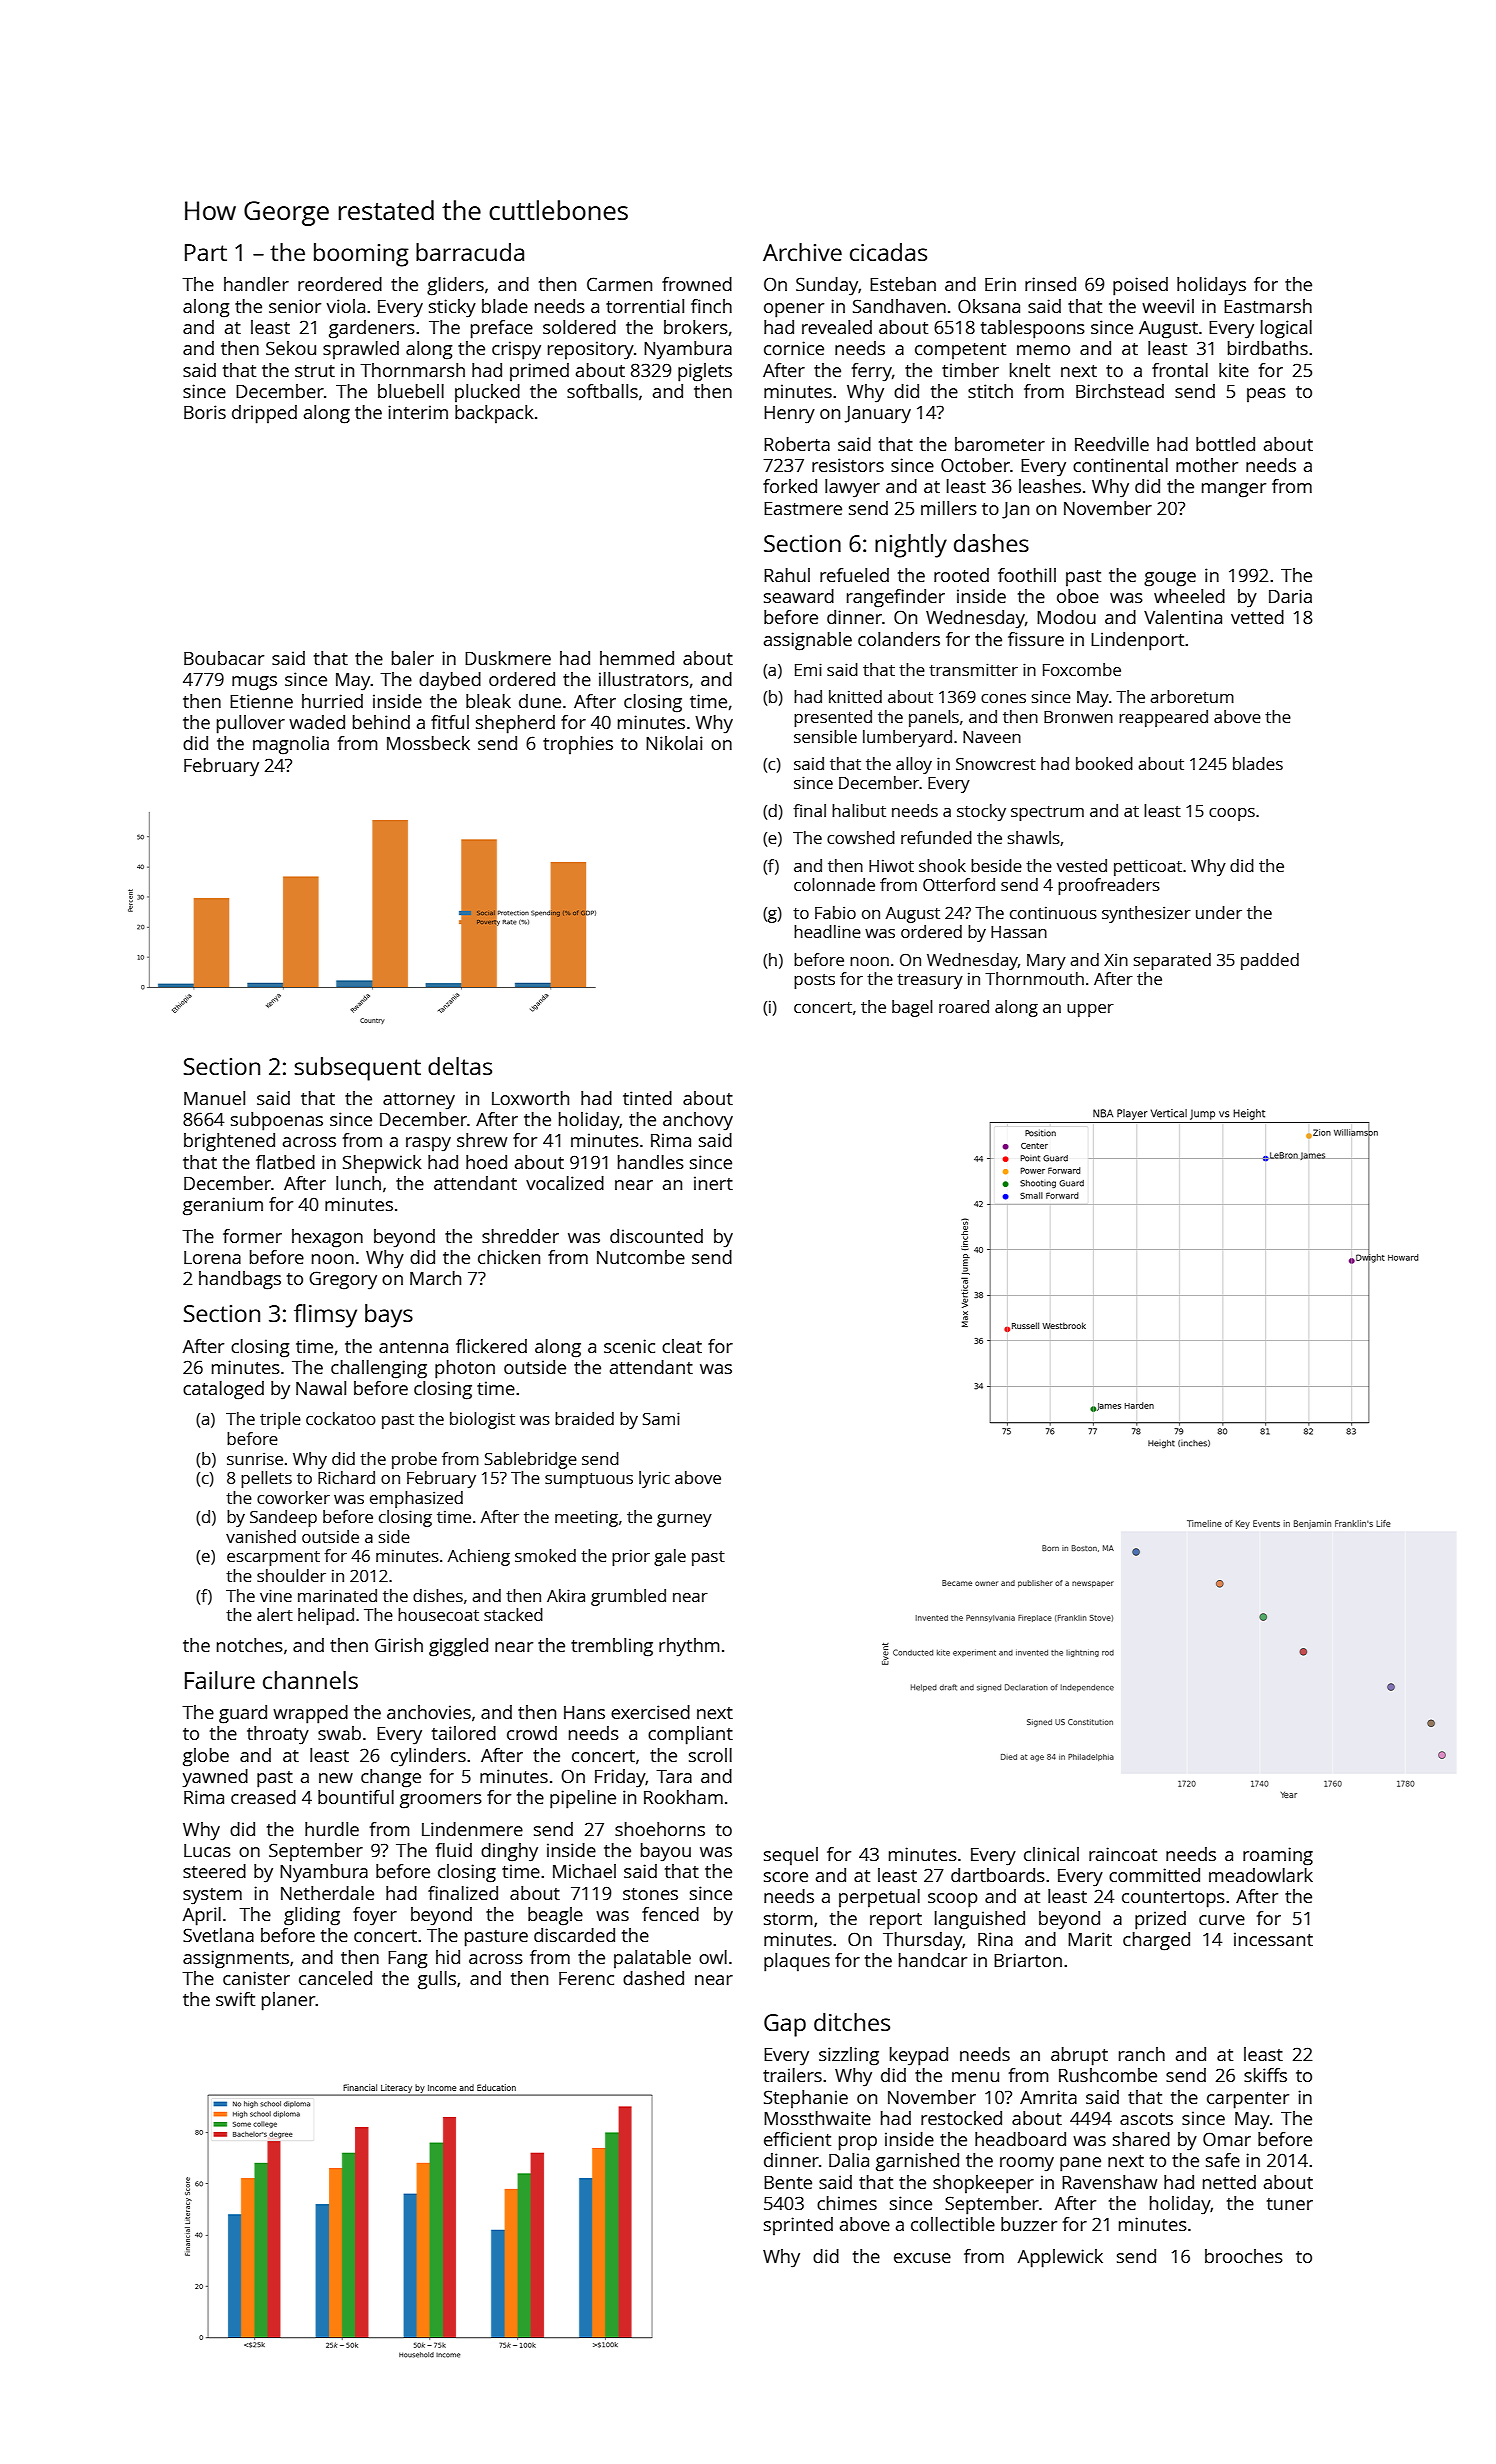 The height and width of the screenshot is (2464, 1496). I want to click on garnished, so click(917, 2162).
